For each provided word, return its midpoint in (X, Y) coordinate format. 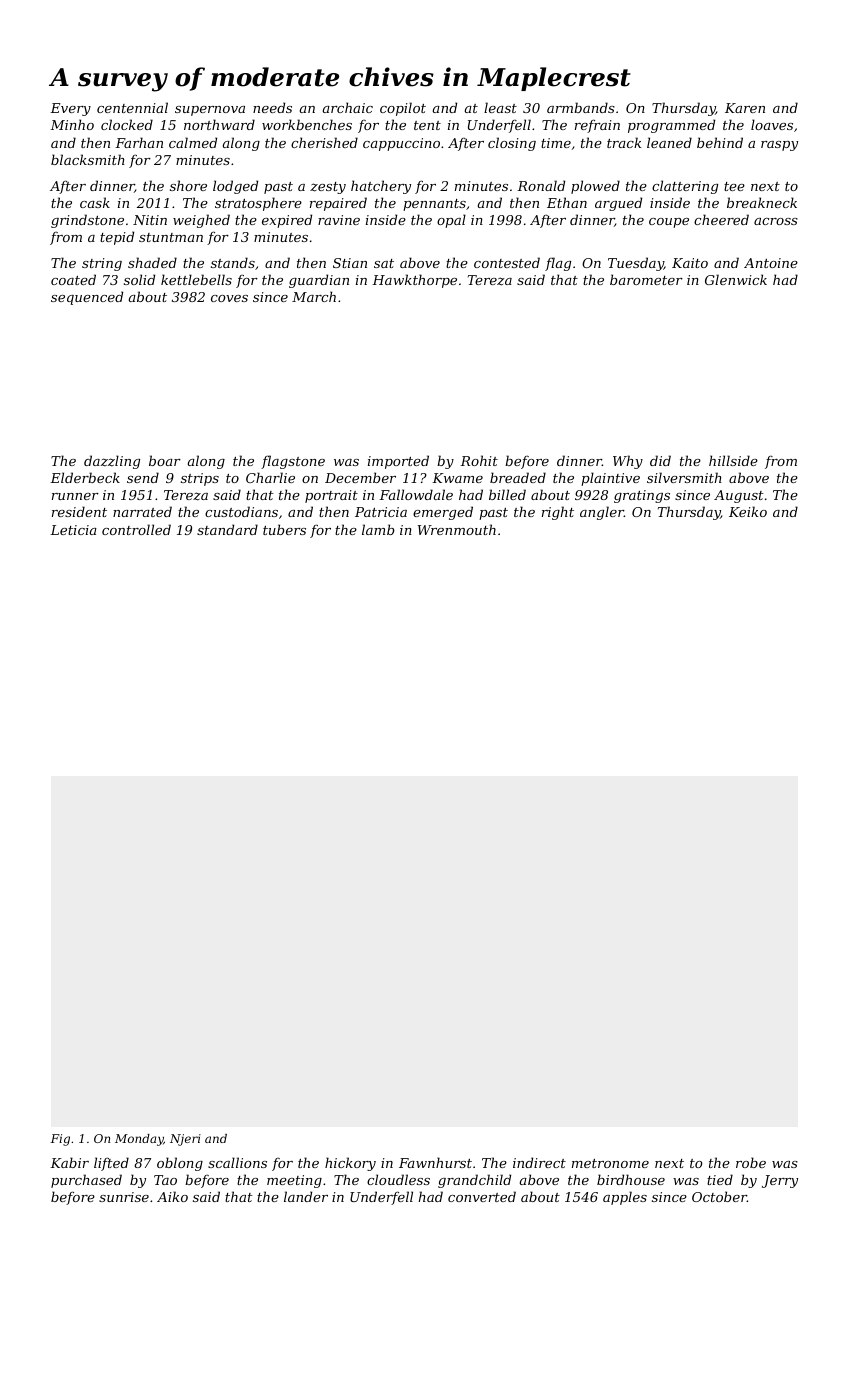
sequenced (87, 298)
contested (507, 262)
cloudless (398, 1179)
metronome (610, 1163)
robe (751, 1162)
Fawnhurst (435, 1162)
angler (602, 513)
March (314, 296)
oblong (180, 1164)
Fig (60, 1140)
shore (188, 185)
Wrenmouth (457, 529)
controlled (136, 529)
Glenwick (736, 279)
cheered (721, 219)
